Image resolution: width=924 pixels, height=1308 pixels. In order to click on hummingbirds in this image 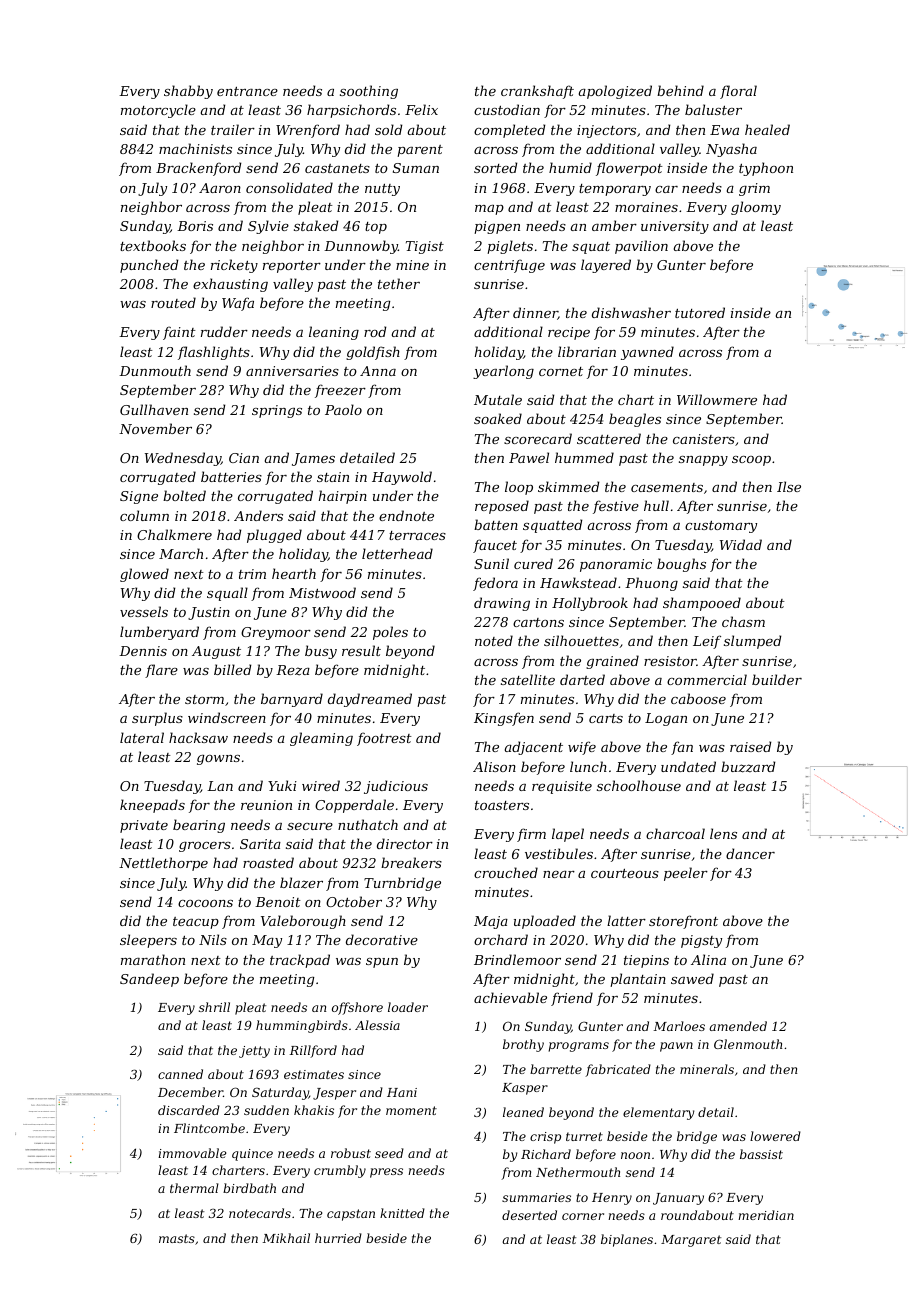, I will do `click(302, 1026)`.
